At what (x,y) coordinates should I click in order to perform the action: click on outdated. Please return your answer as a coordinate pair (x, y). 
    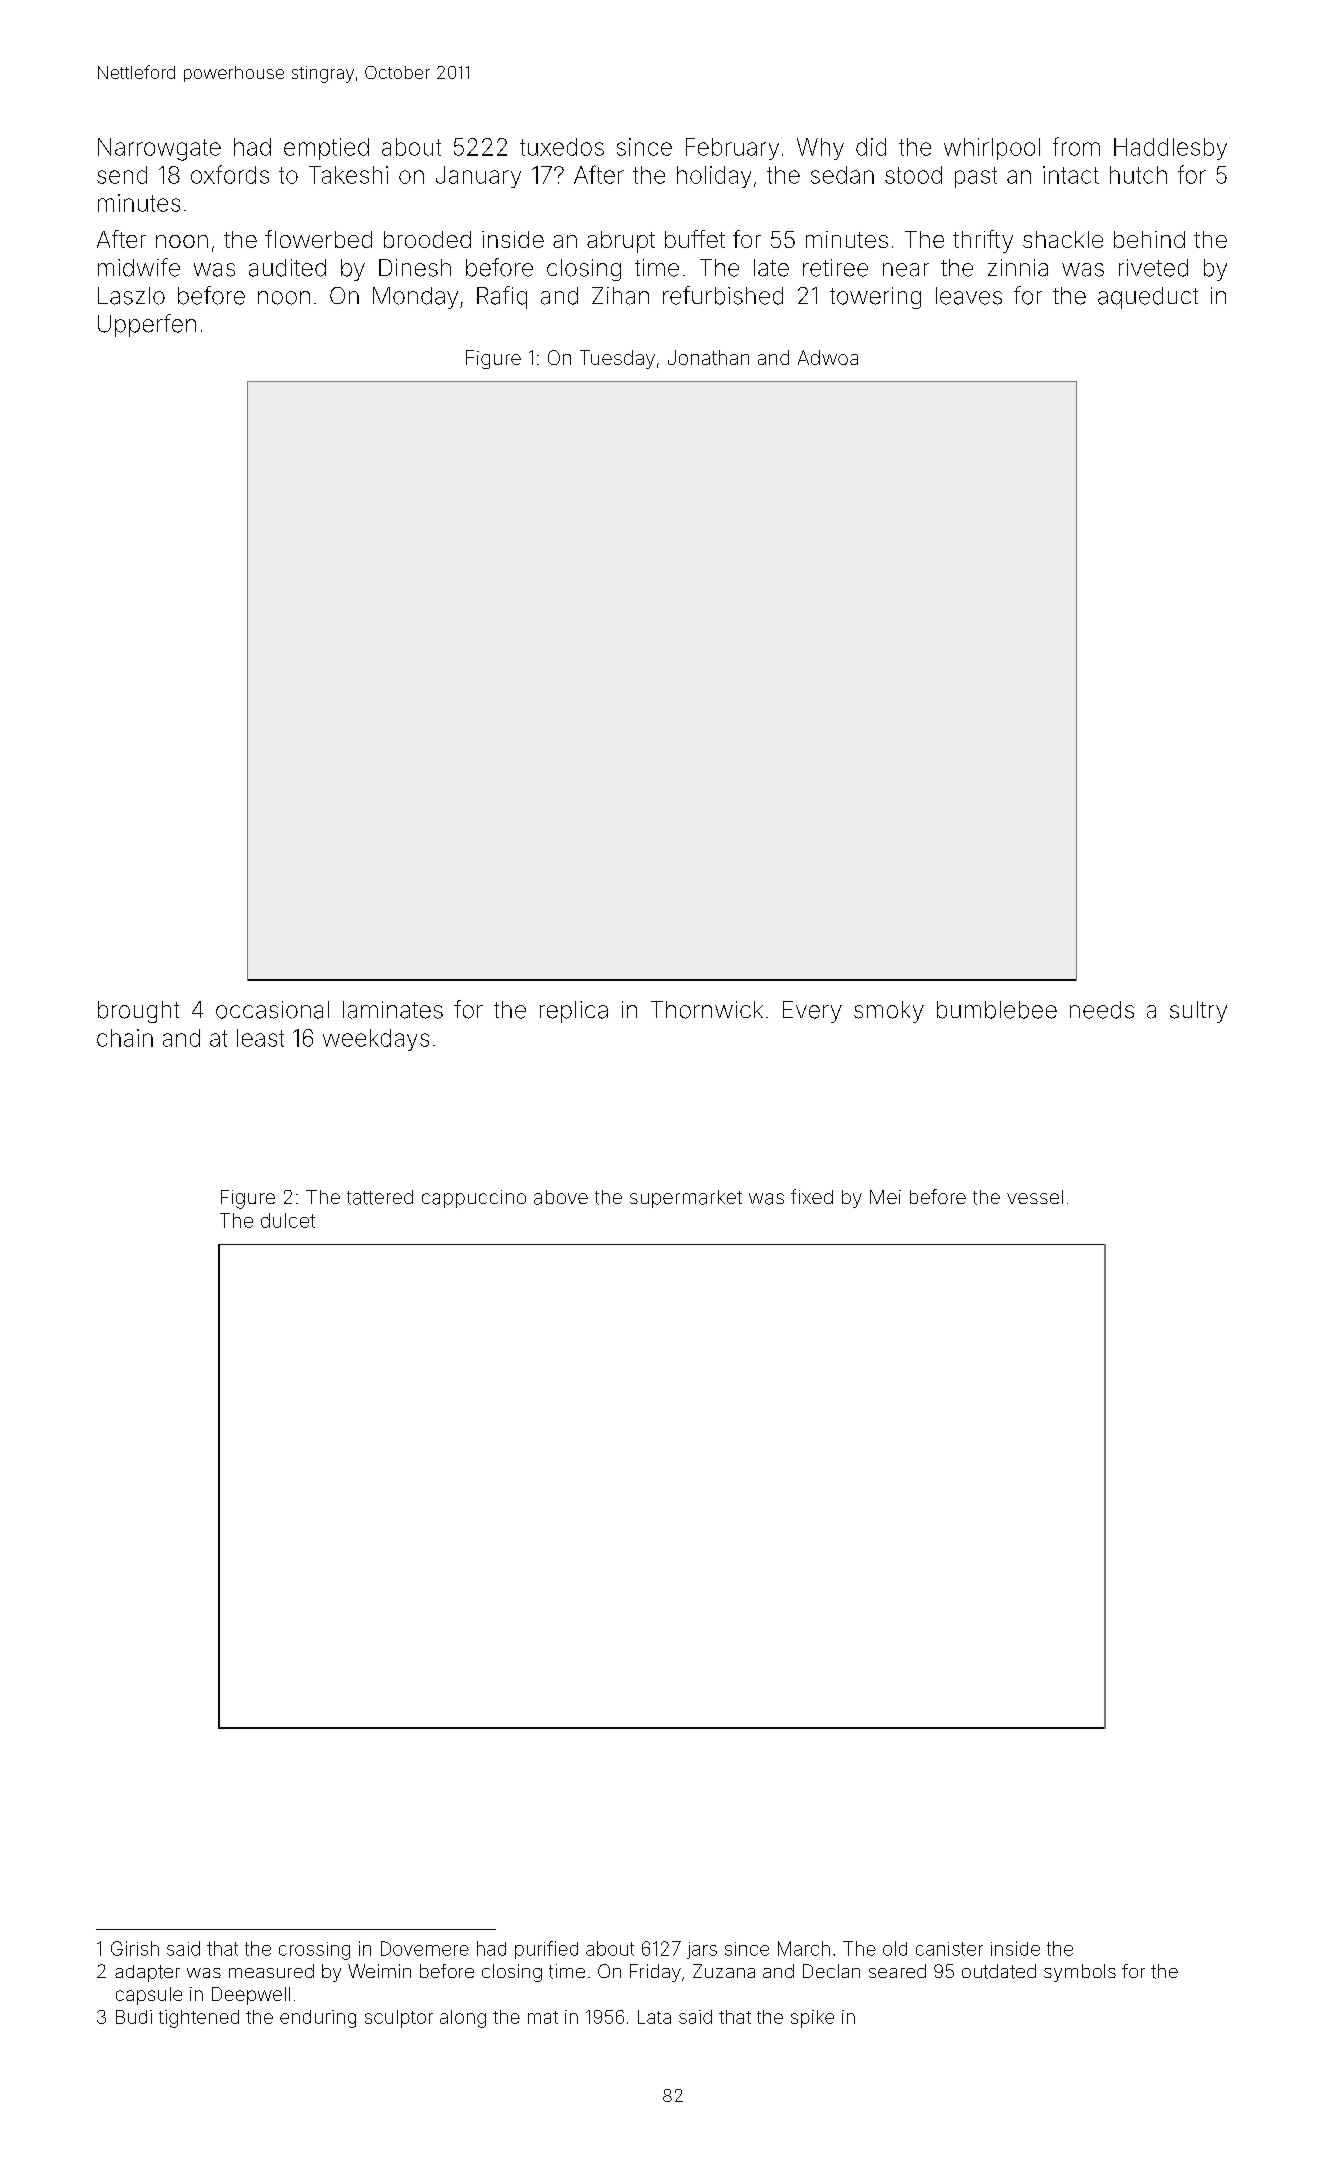
    Looking at the image, I should click on (999, 1971).
